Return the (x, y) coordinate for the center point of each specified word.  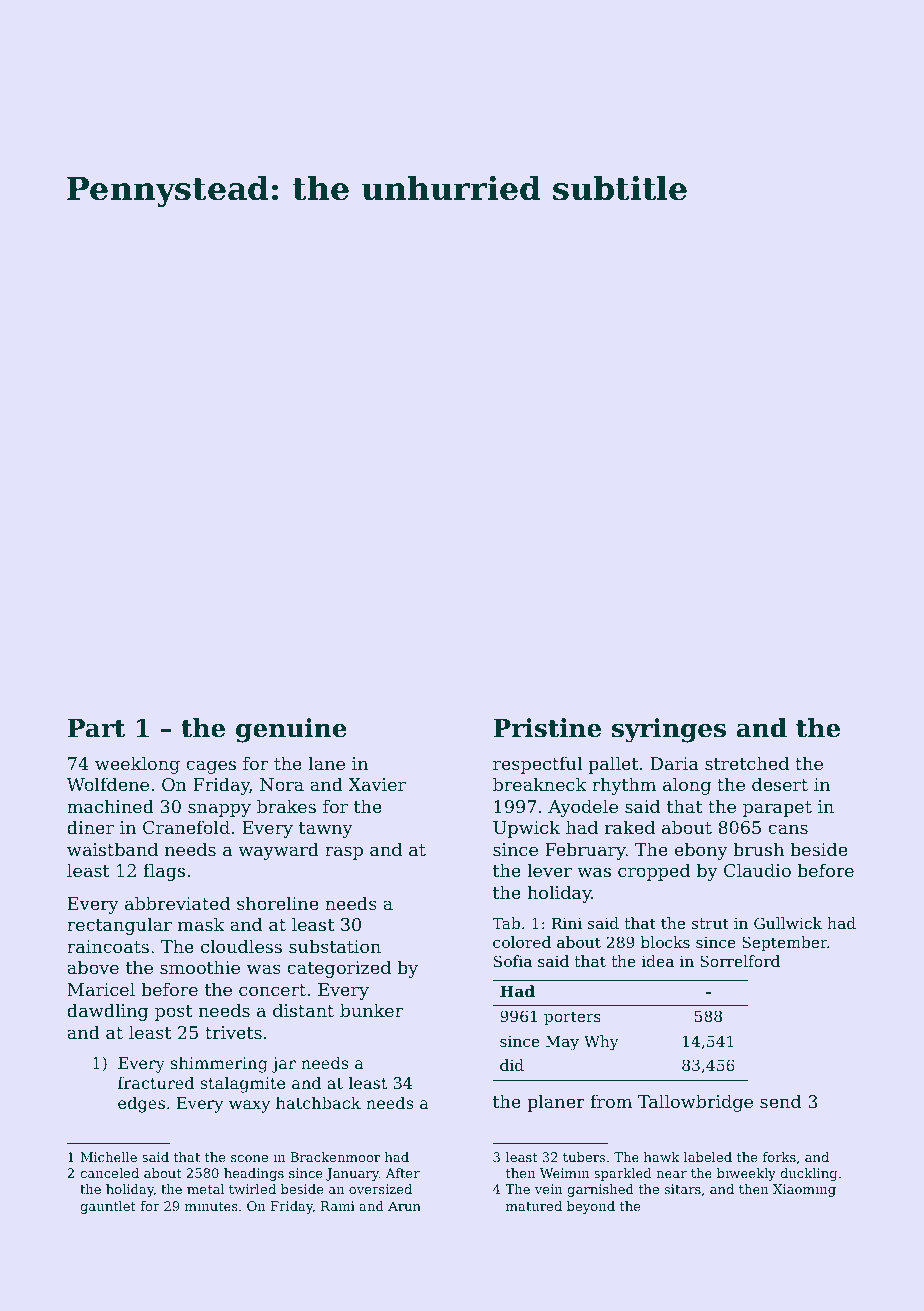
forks (779, 1157)
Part (97, 728)
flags (164, 872)
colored (522, 942)
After (403, 1173)
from (611, 1101)
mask (201, 924)
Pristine (547, 728)
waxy (249, 1106)
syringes (669, 730)
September (784, 943)
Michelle (109, 1157)
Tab (506, 923)
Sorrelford (740, 961)
